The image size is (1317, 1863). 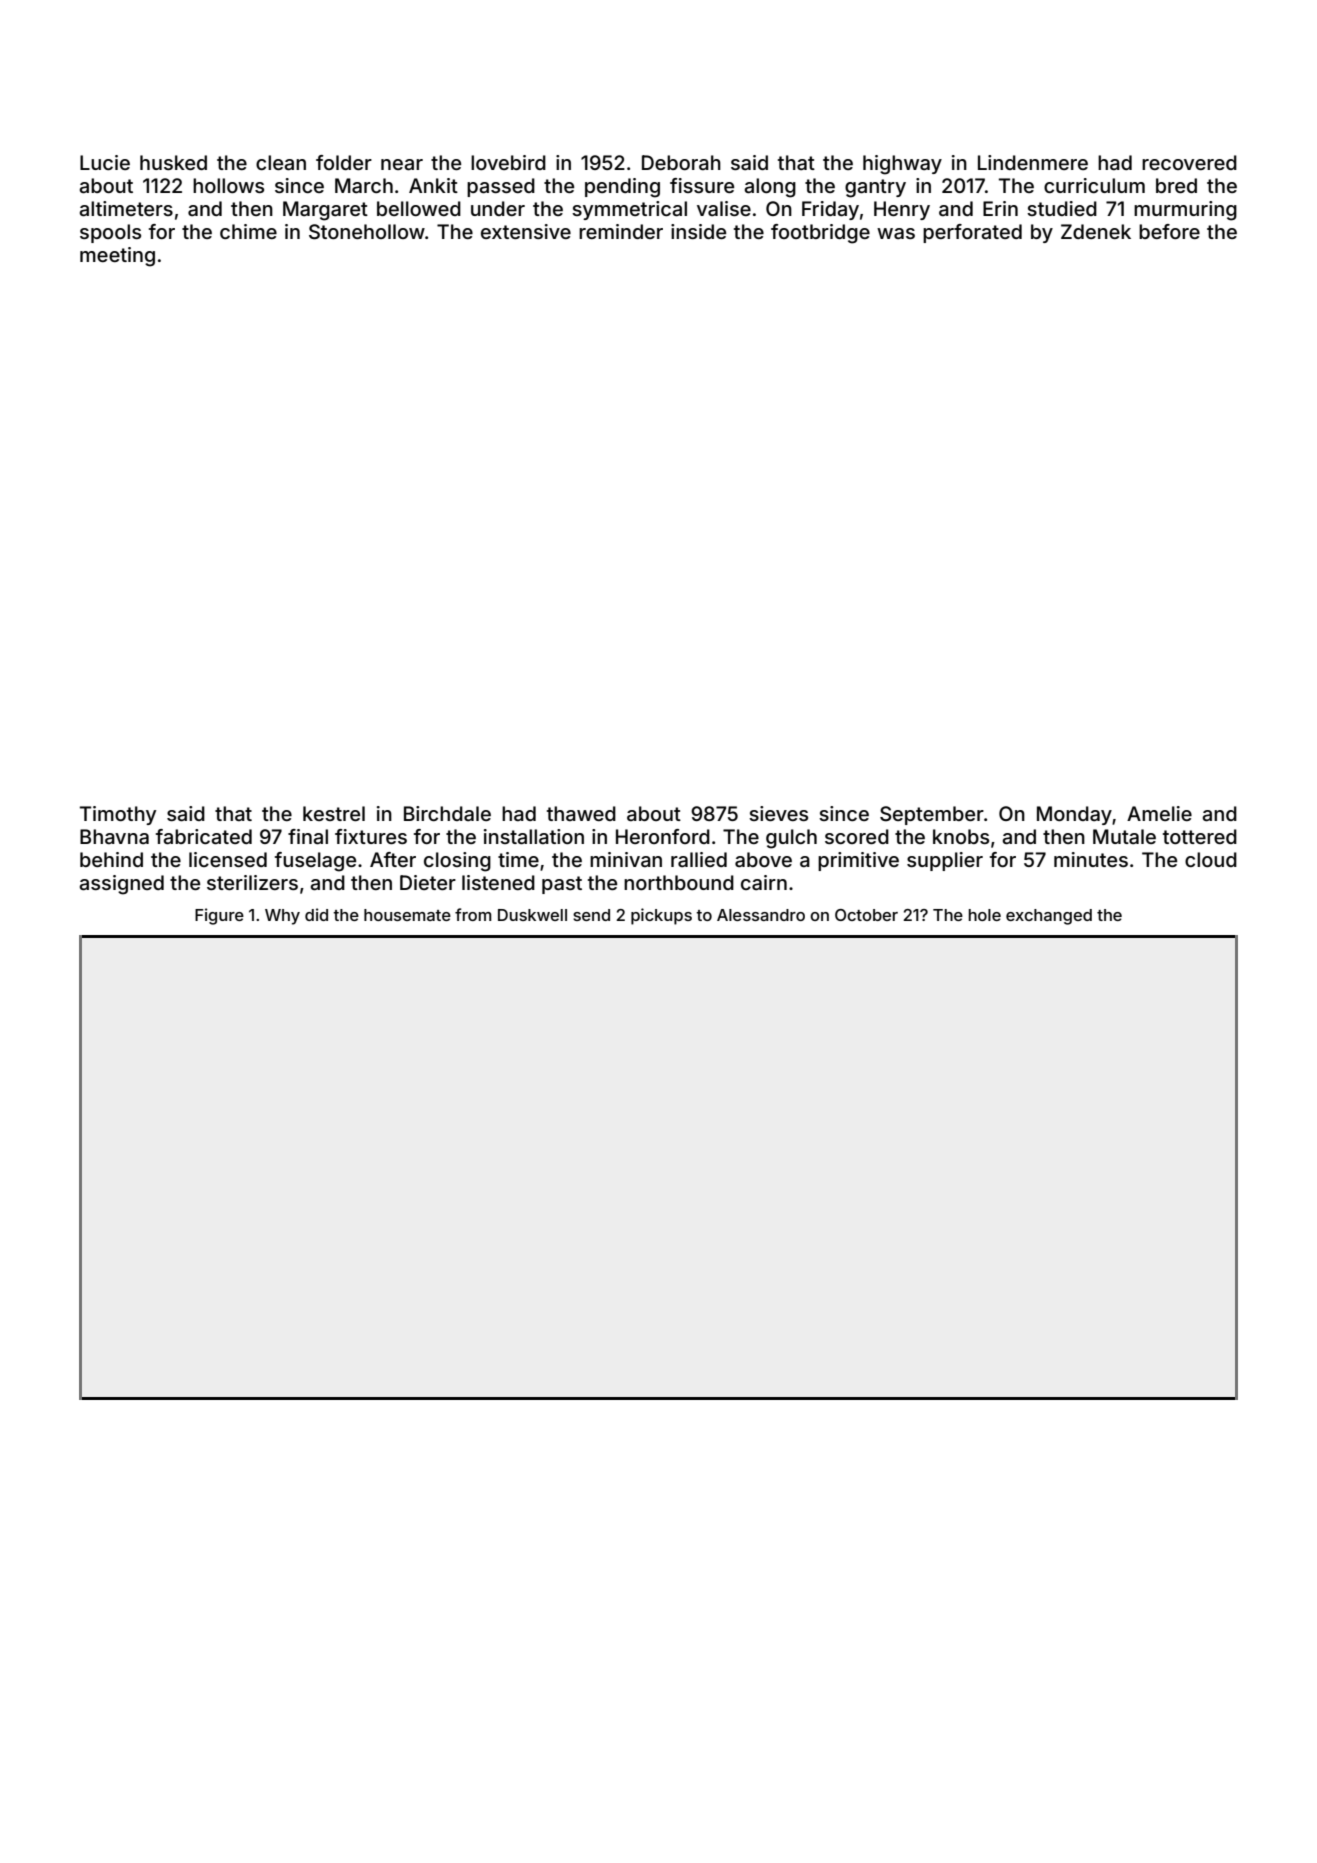 What do you see at coordinates (334, 813) in the document?
I see `kestrel` at bounding box center [334, 813].
